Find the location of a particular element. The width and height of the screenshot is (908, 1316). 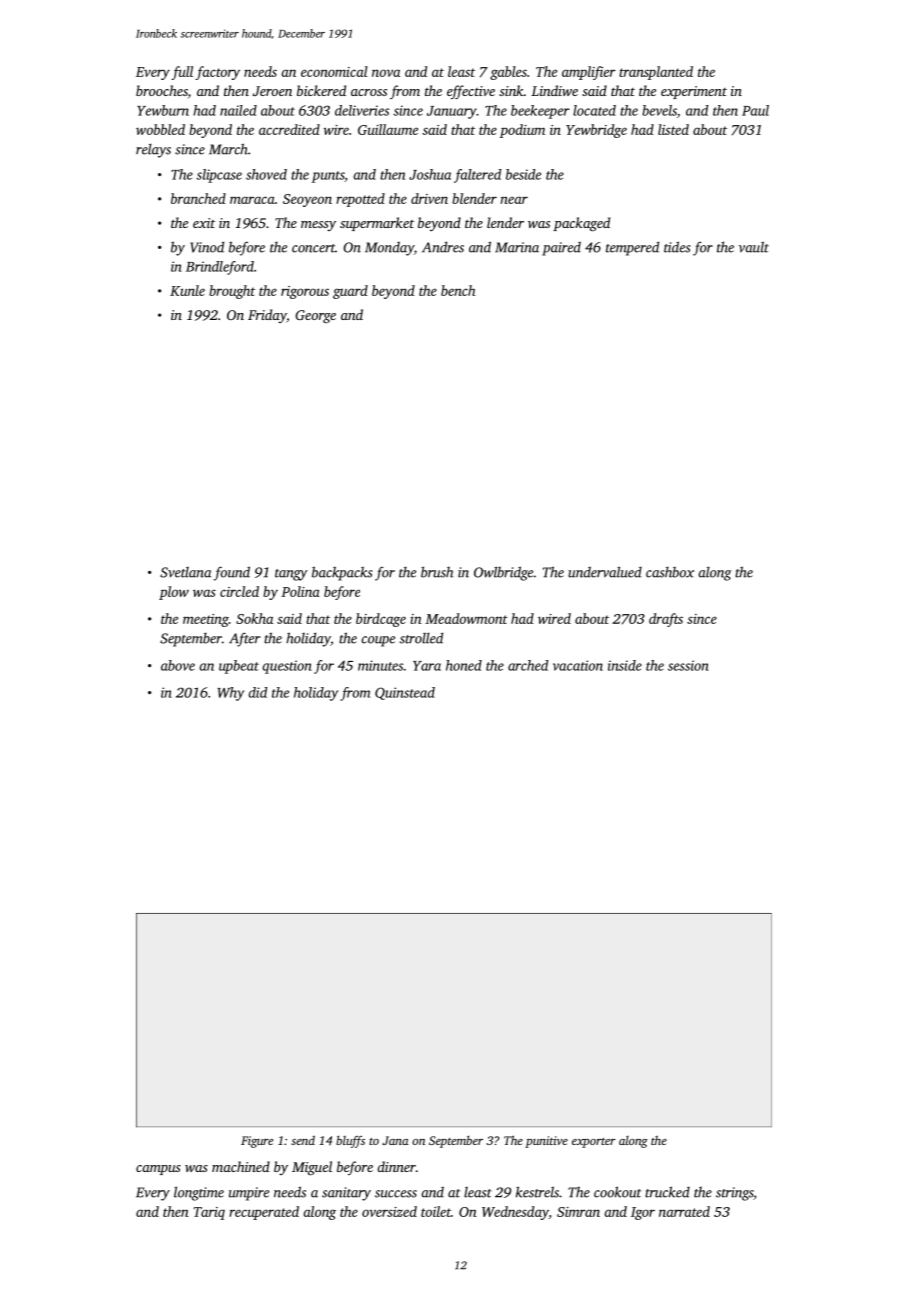

transplanted is located at coordinates (656, 73).
